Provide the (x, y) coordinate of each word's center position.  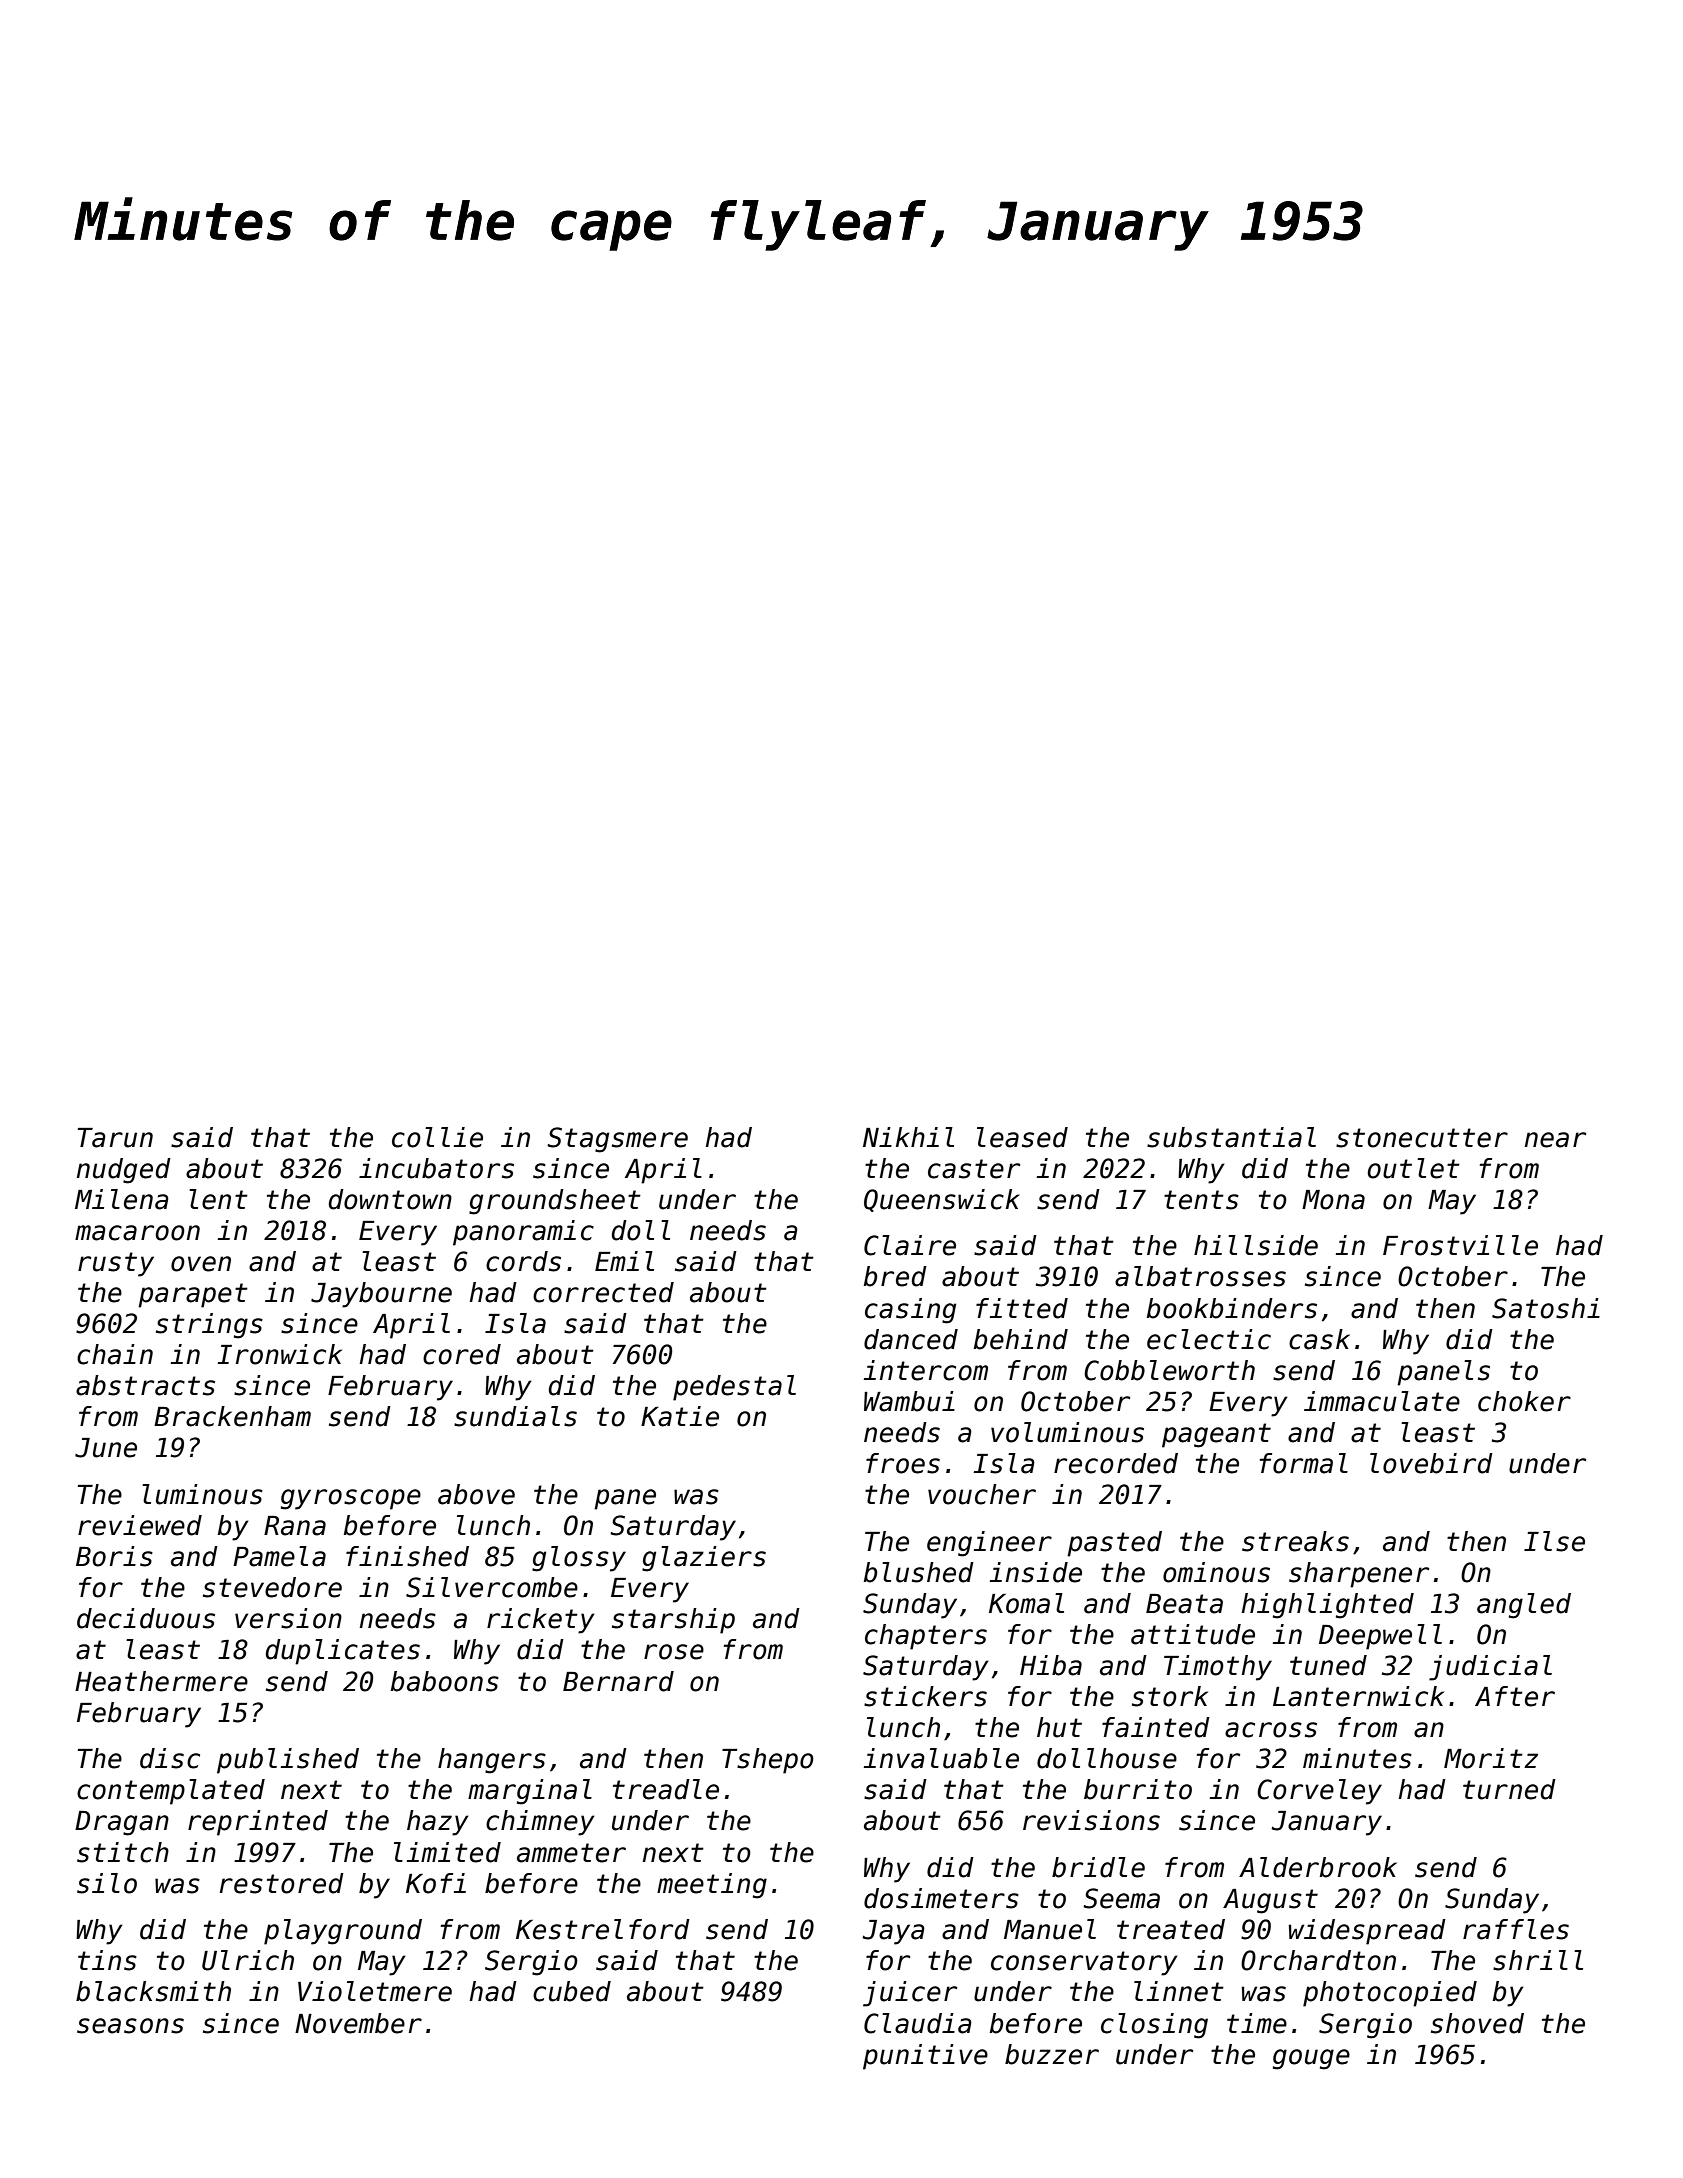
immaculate (1382, 1401)
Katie (680, 1416)
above (476, 1494)
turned (1509, 1789)
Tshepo (768, 1761)
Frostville (1460, 1245)
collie (437, 1137)
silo (107, 1883)
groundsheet (555, 1202)
